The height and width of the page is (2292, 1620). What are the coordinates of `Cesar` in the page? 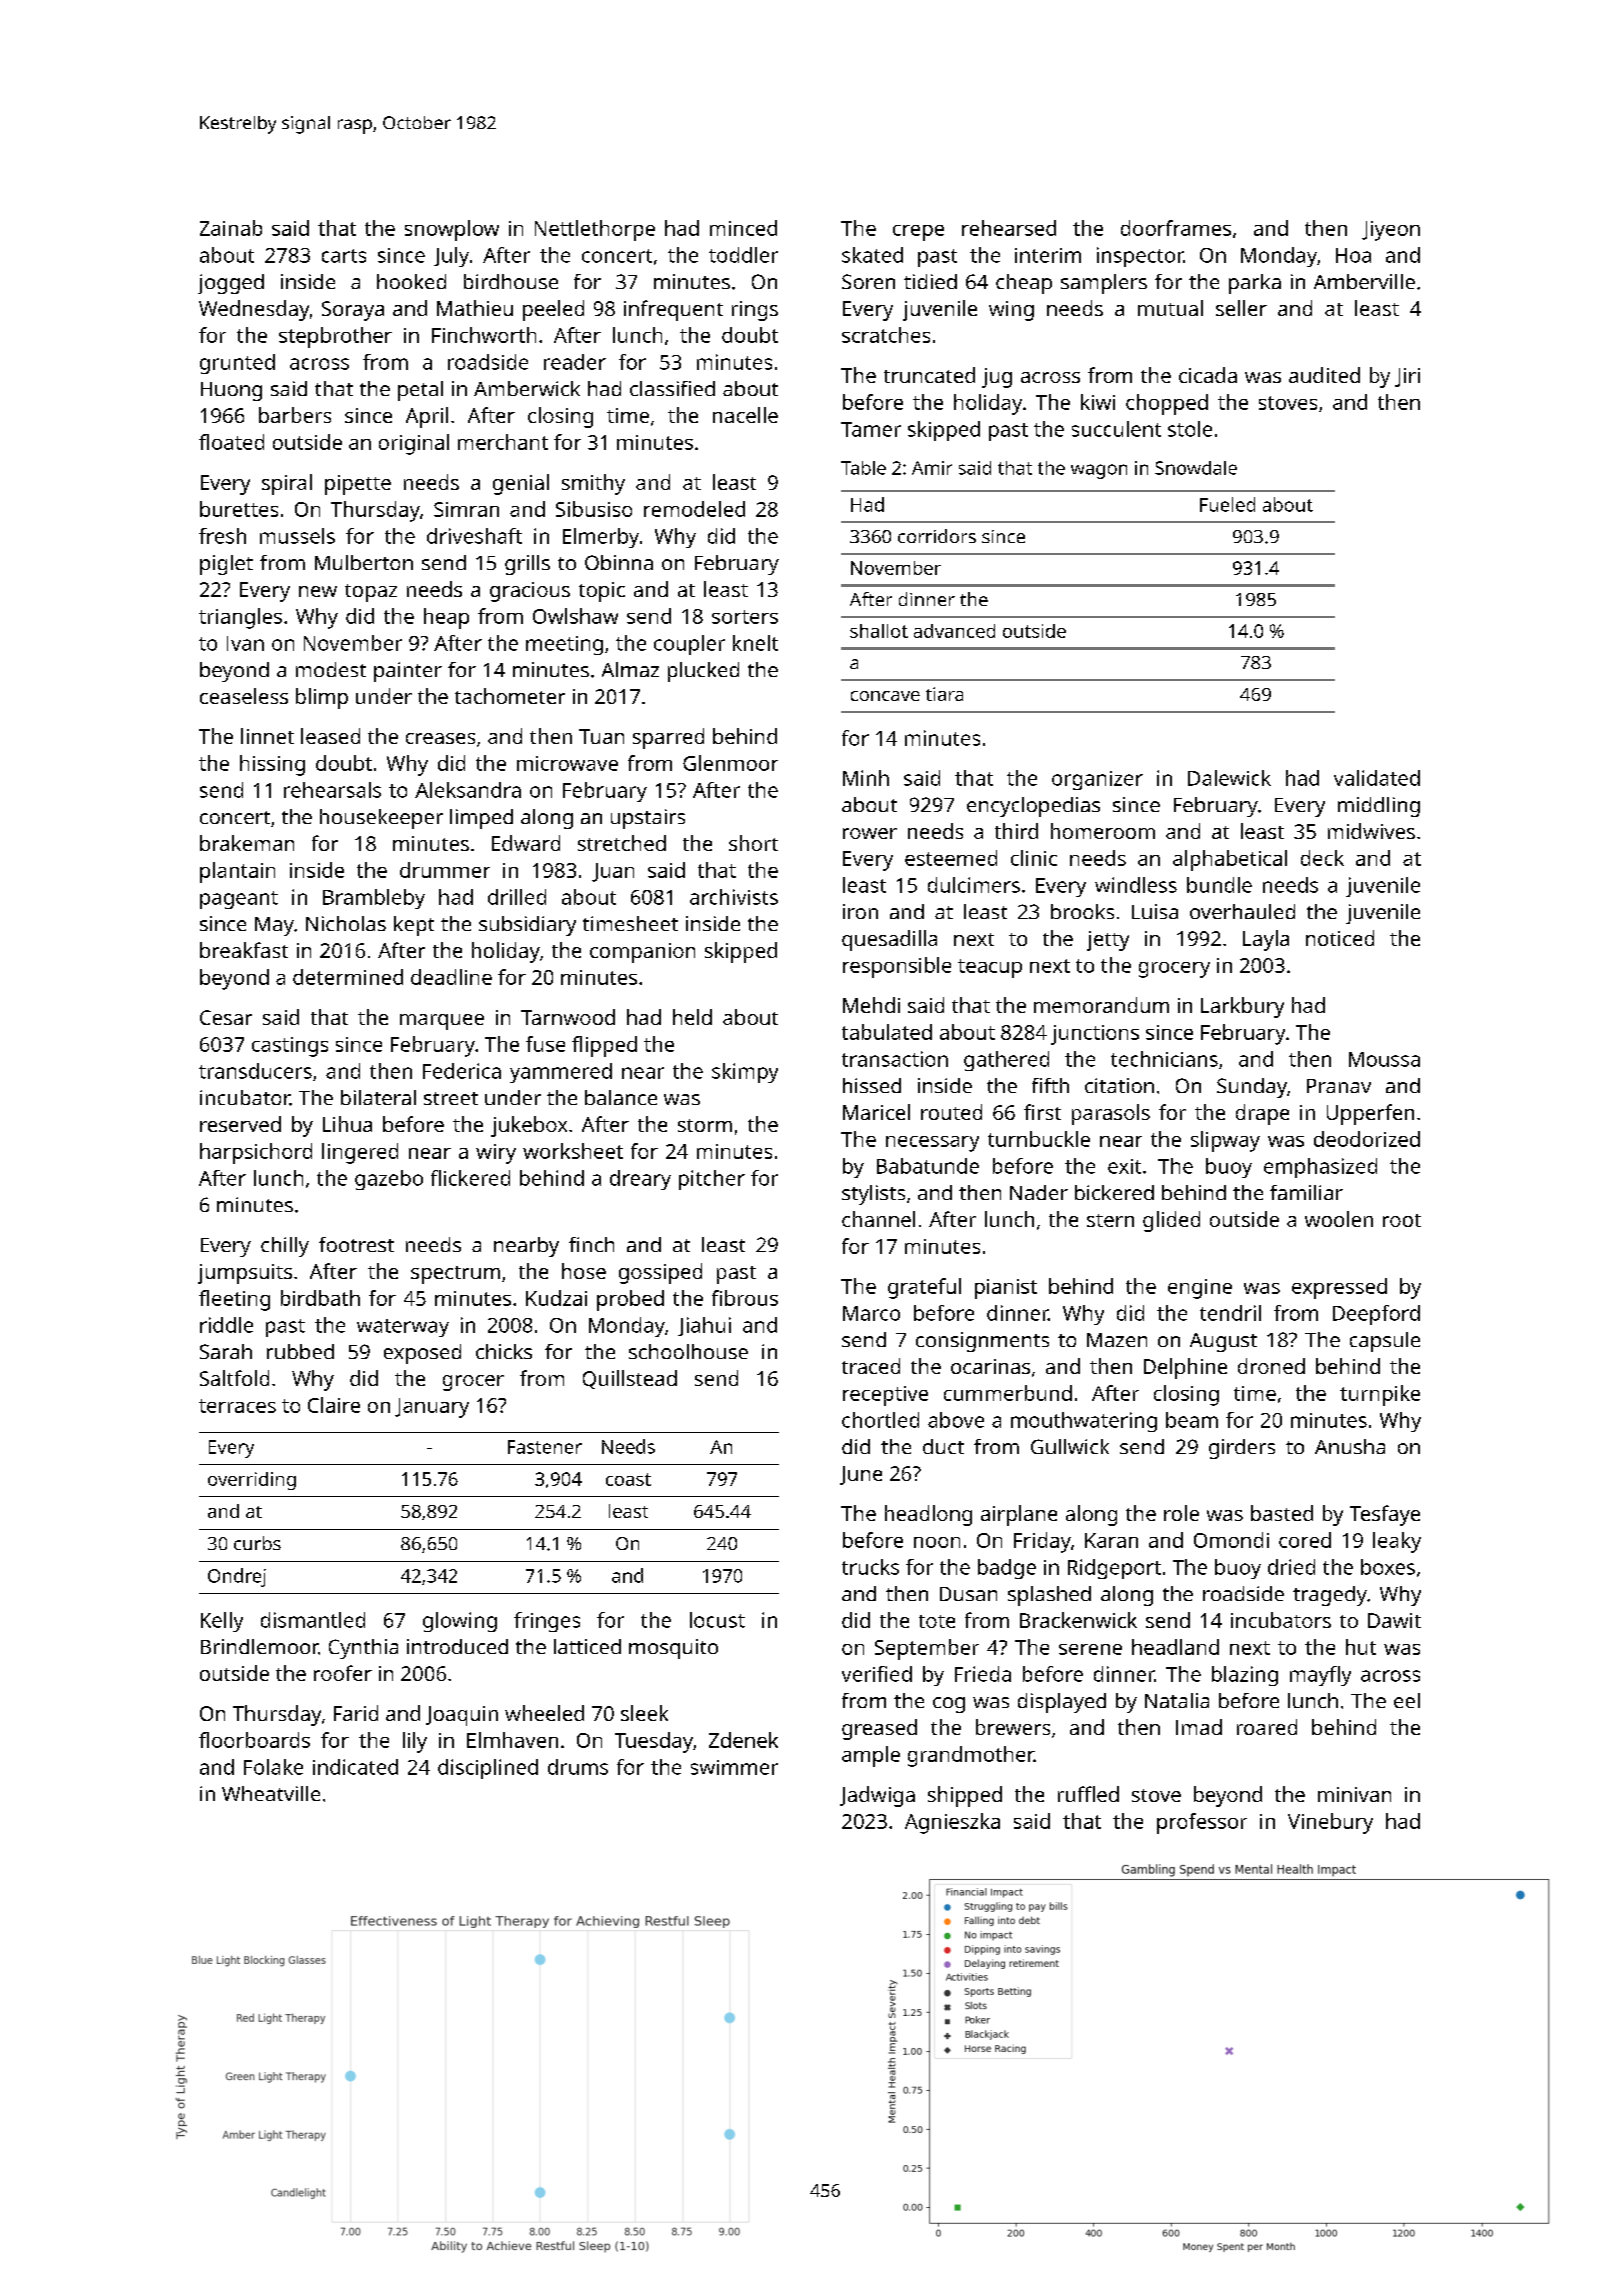 It's located at (226, 1017).
